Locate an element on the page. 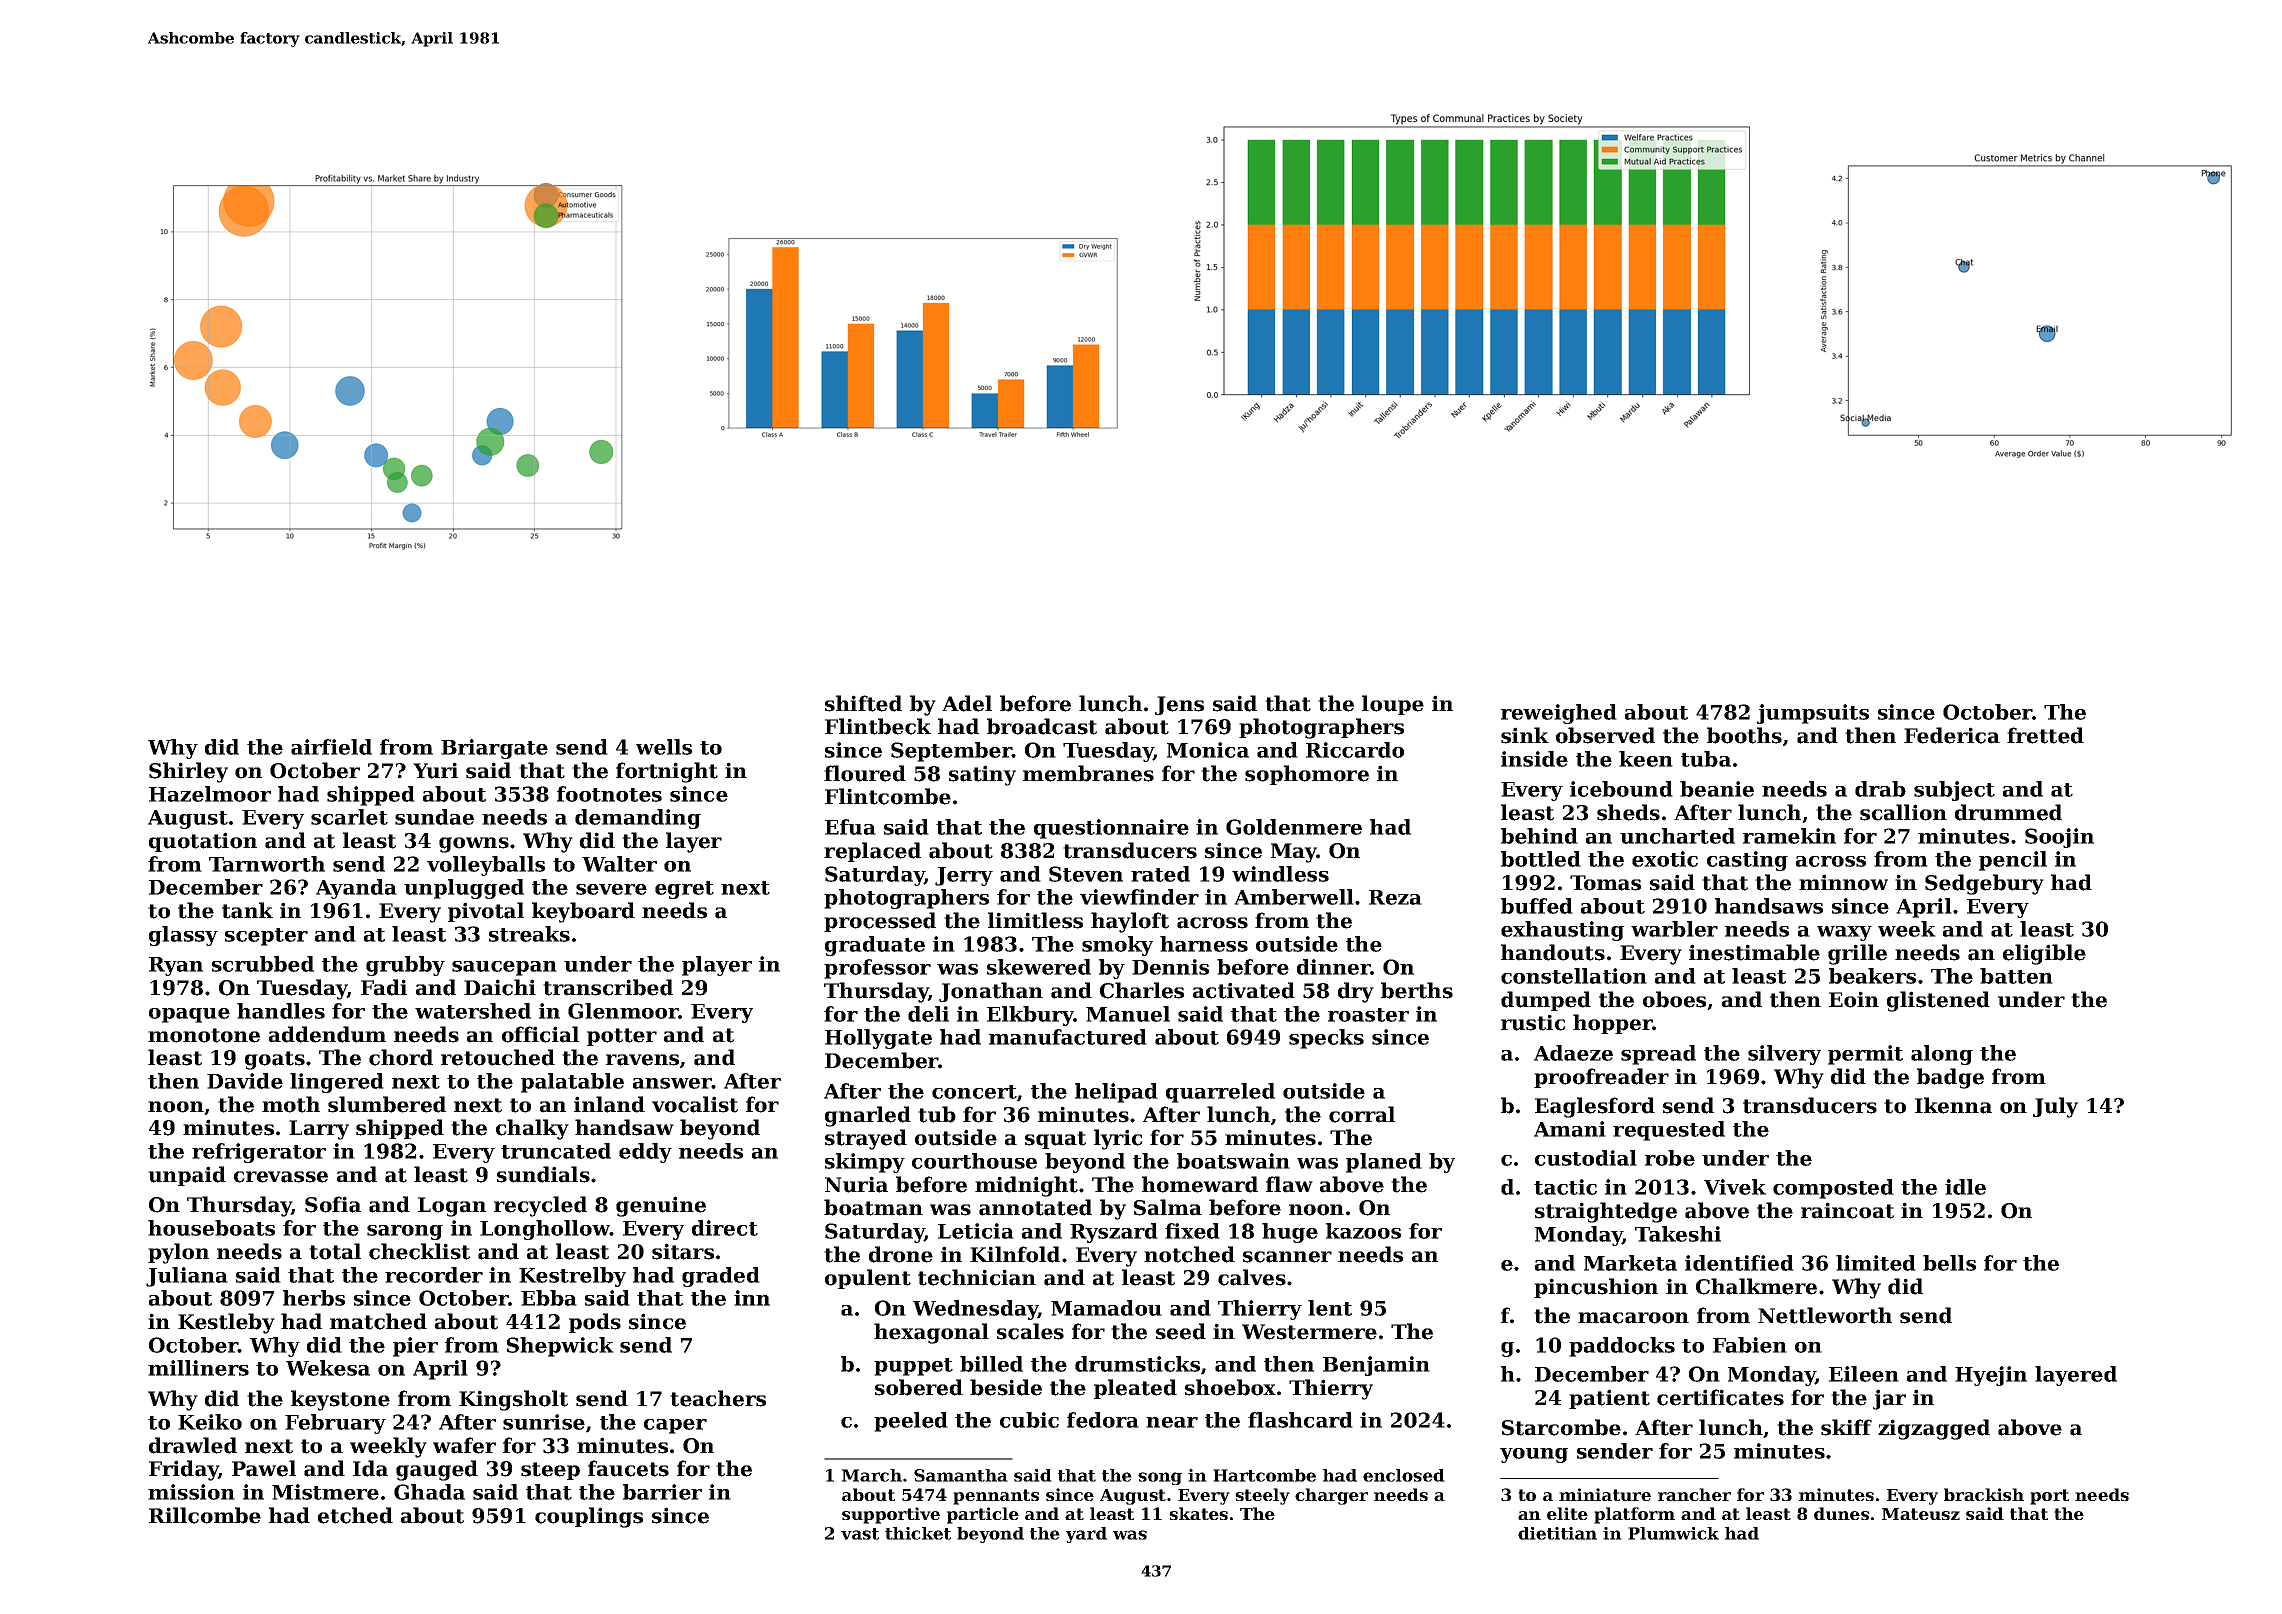  dietitian is located at coordinates (1557, 1533).
